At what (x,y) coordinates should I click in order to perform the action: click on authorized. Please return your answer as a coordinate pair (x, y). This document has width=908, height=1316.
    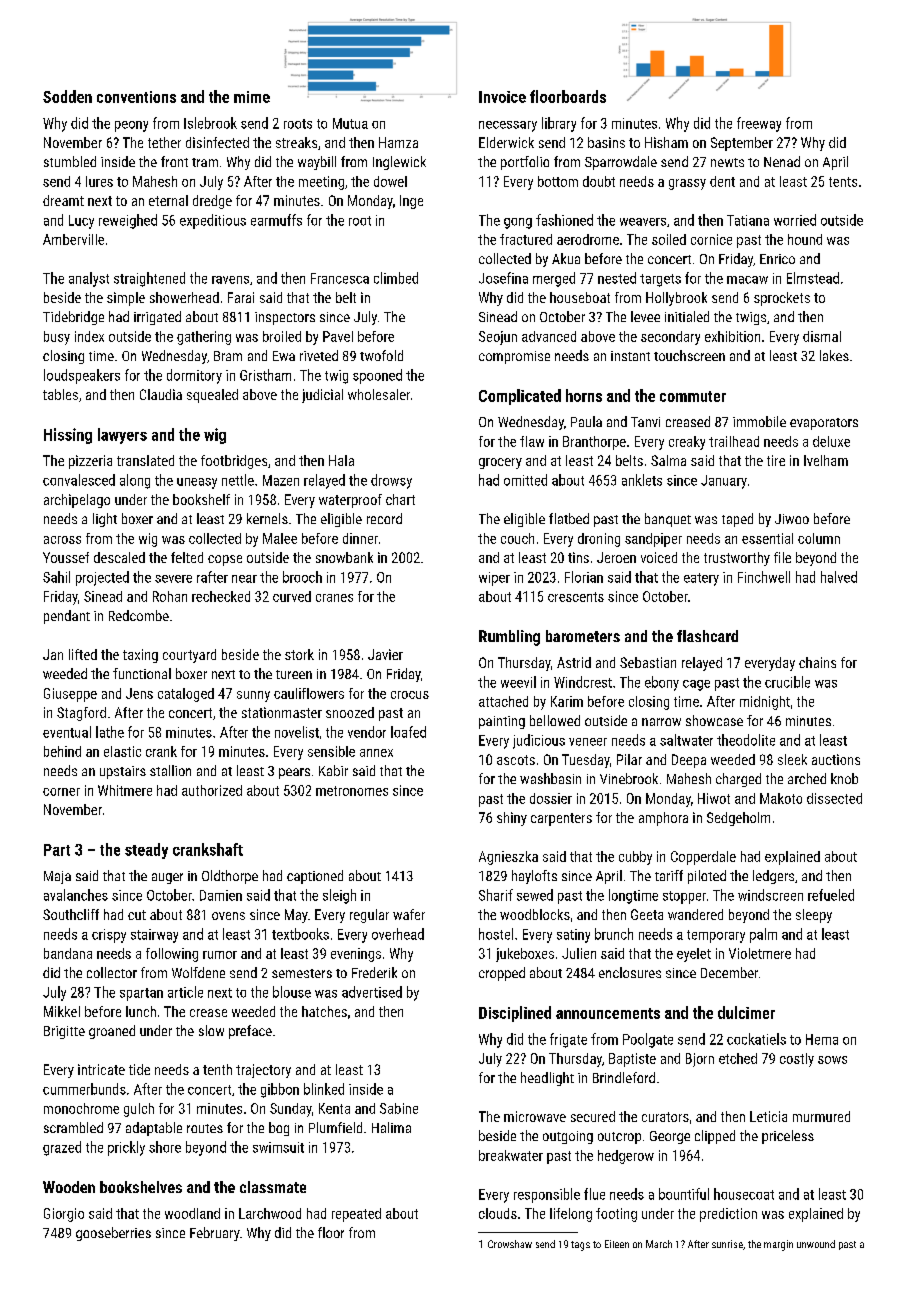
    Looking at the image, I should click on (212, 790).
